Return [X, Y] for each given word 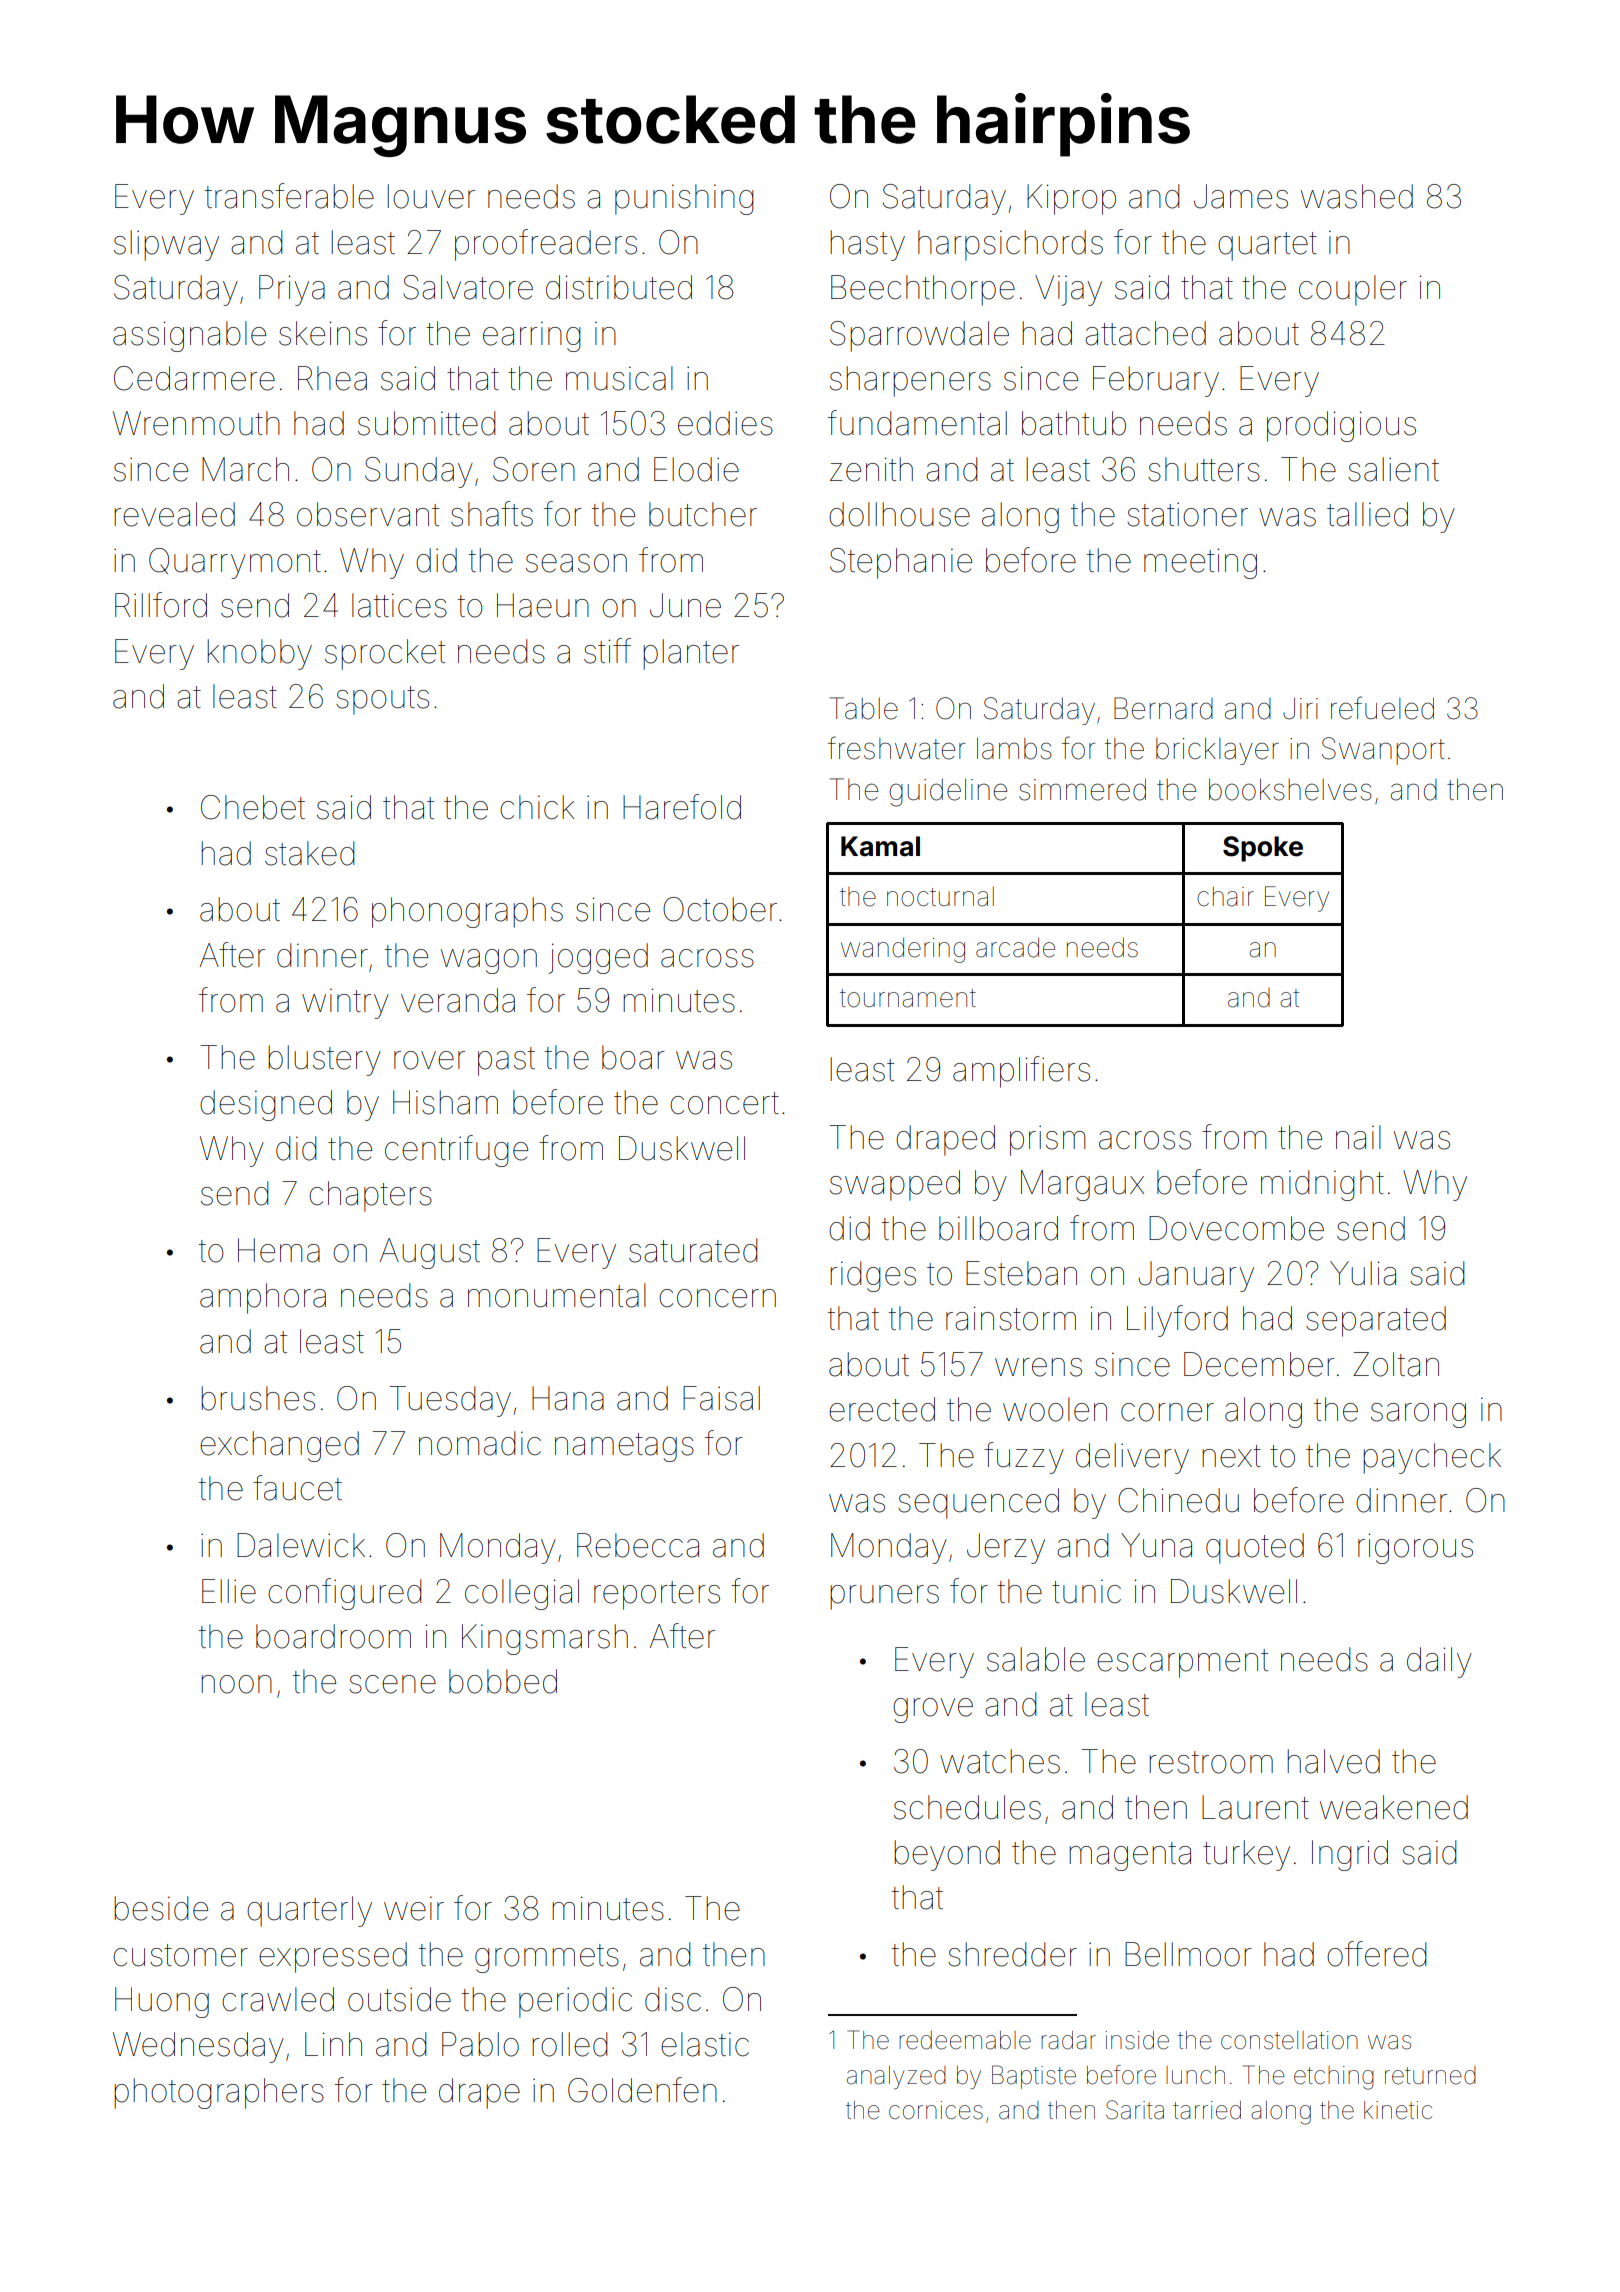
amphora [263, 1298]
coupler [1353, 290]
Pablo [480, 2044]
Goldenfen [642, 2090]
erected [882, 1409]
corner [1167, 1412]
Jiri [1300, 709]
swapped [895, 1185]
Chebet [253, 807]
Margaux [1082, 1185]
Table [864, 708]
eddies [725, 423]
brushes [258, 1398]
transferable [289, 196]
